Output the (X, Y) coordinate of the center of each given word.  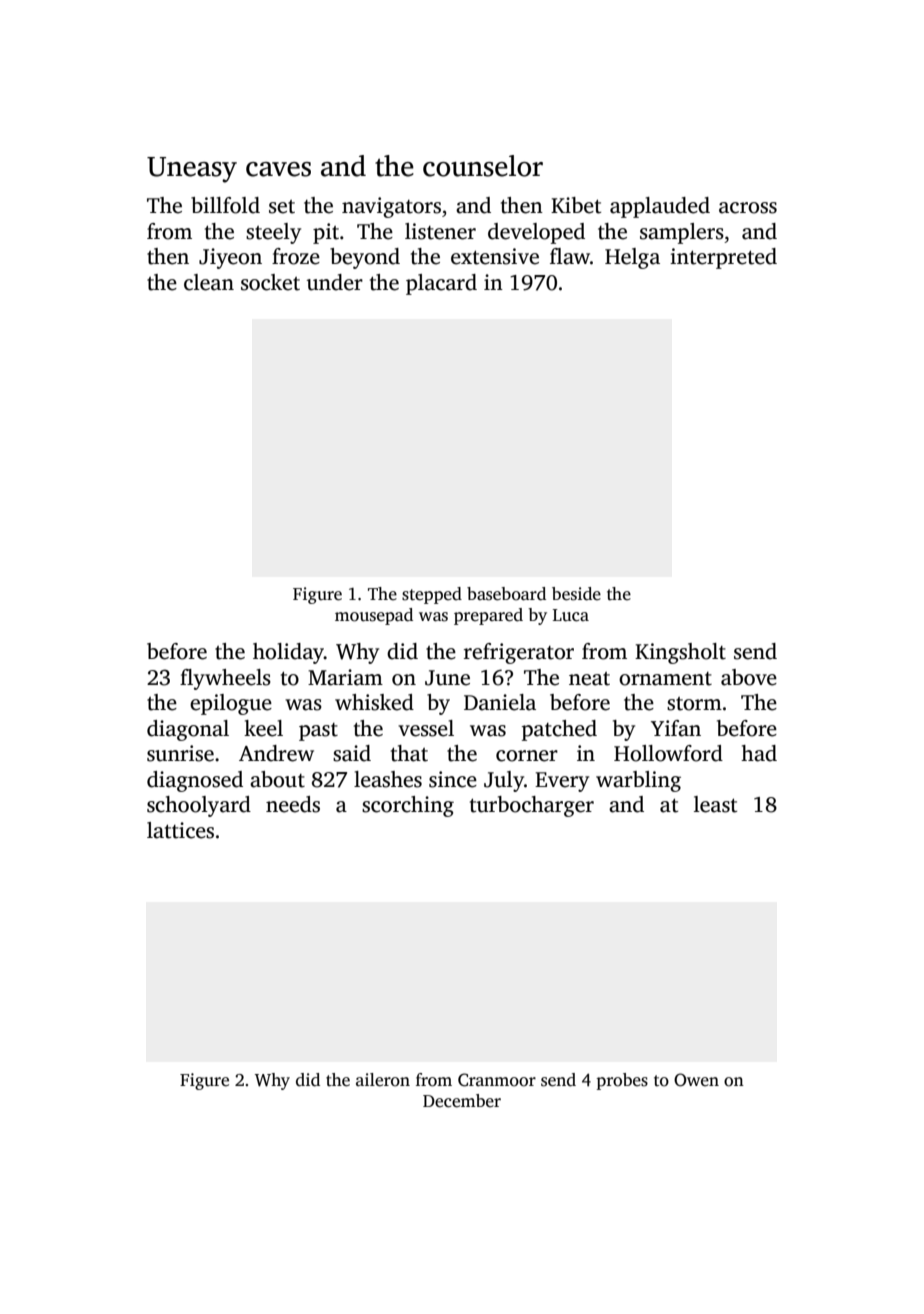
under (334, 282)
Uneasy (192, 170)
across (748, 208)
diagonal (188, 730)
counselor (483, 166)
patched (559, 730)
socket (270, 282)
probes (622, 1081)
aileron (383, 1080)
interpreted (723, 258)
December (462, 1101)
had (759, 753)
